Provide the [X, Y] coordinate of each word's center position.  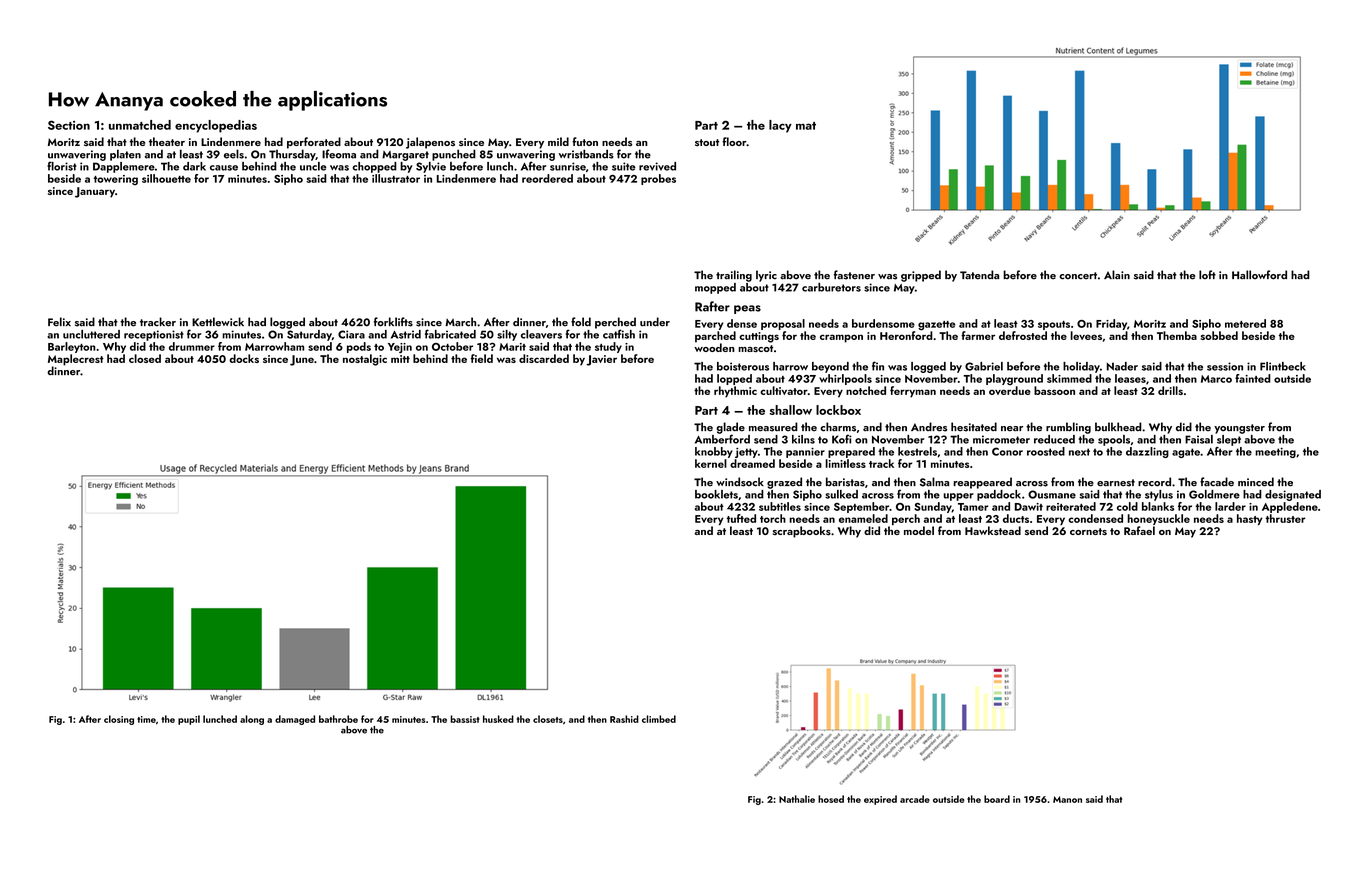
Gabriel [984, 366]
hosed [831, 799]
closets [548, 719]
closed [145, 358]
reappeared [982, 483]
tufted [741, 518]
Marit [512, 347]
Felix [59, 322]
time [146, 719]
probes [658, 179]
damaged [295, 720]
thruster [1285, 518]
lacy [780, 126]
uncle [313, 166]
